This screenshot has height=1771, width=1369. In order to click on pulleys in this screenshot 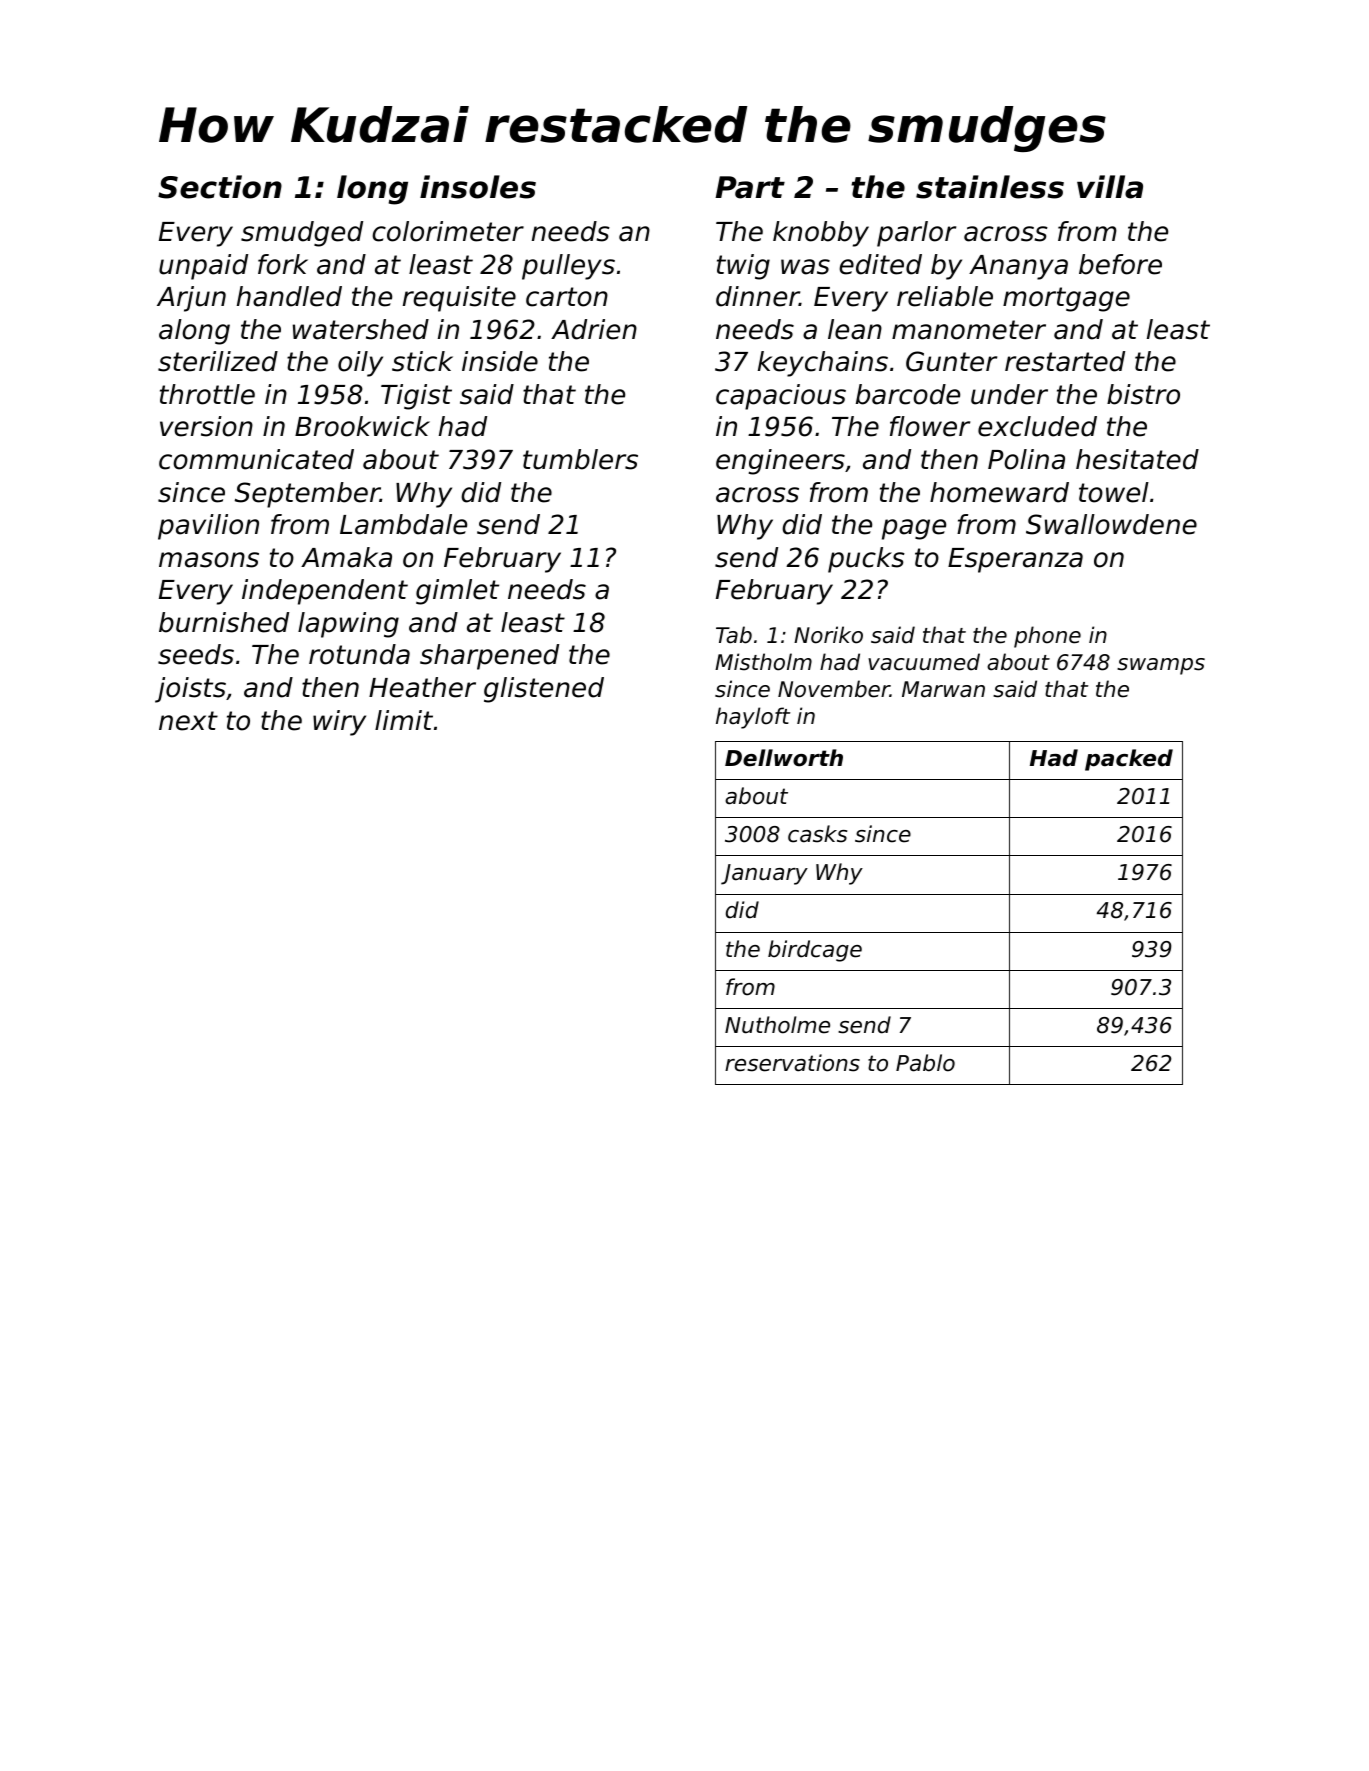, I will do `click(568, 267)`.
